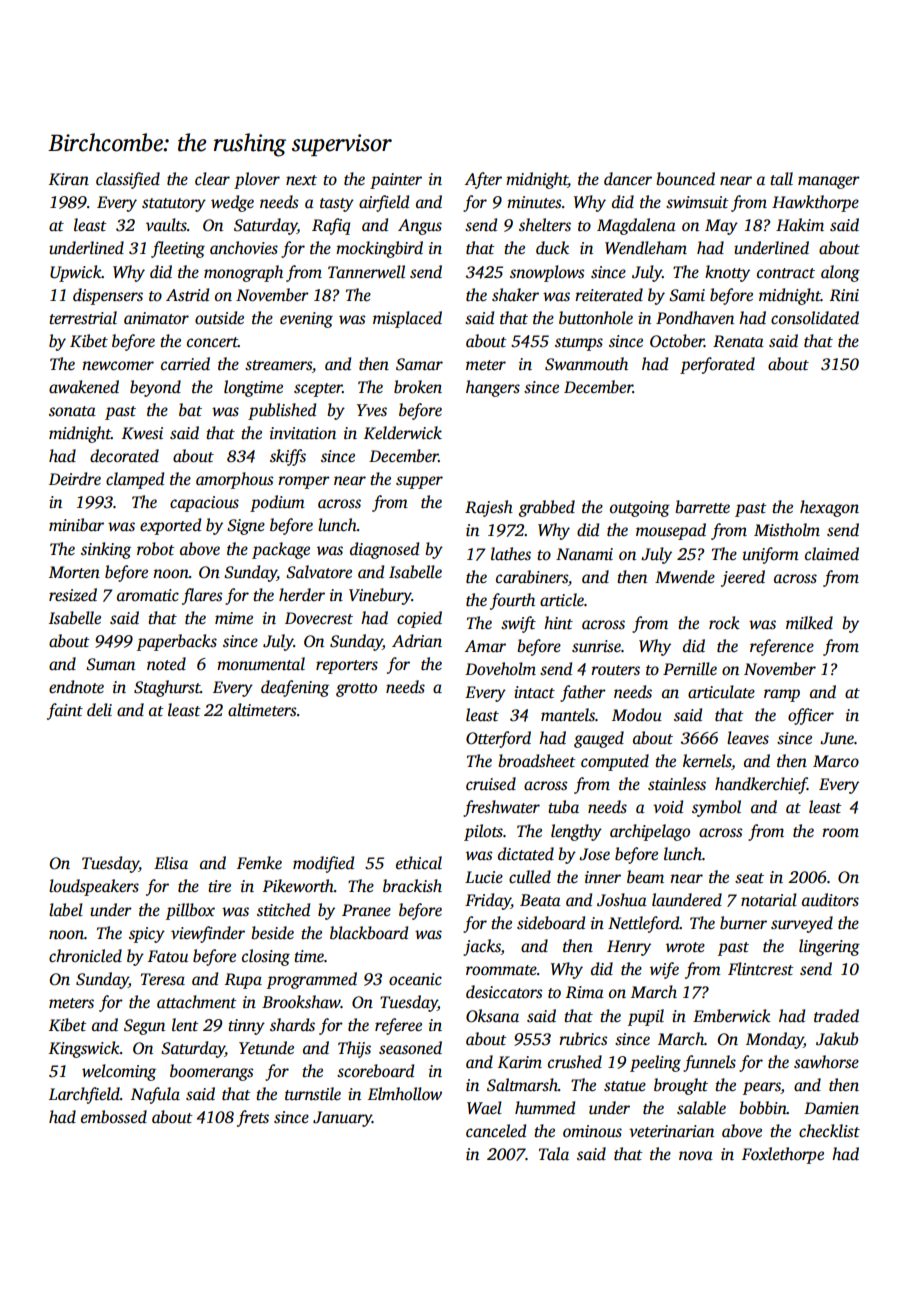 The image size is (908, 1316). I want to click on Elisa, so click(171, 863).
